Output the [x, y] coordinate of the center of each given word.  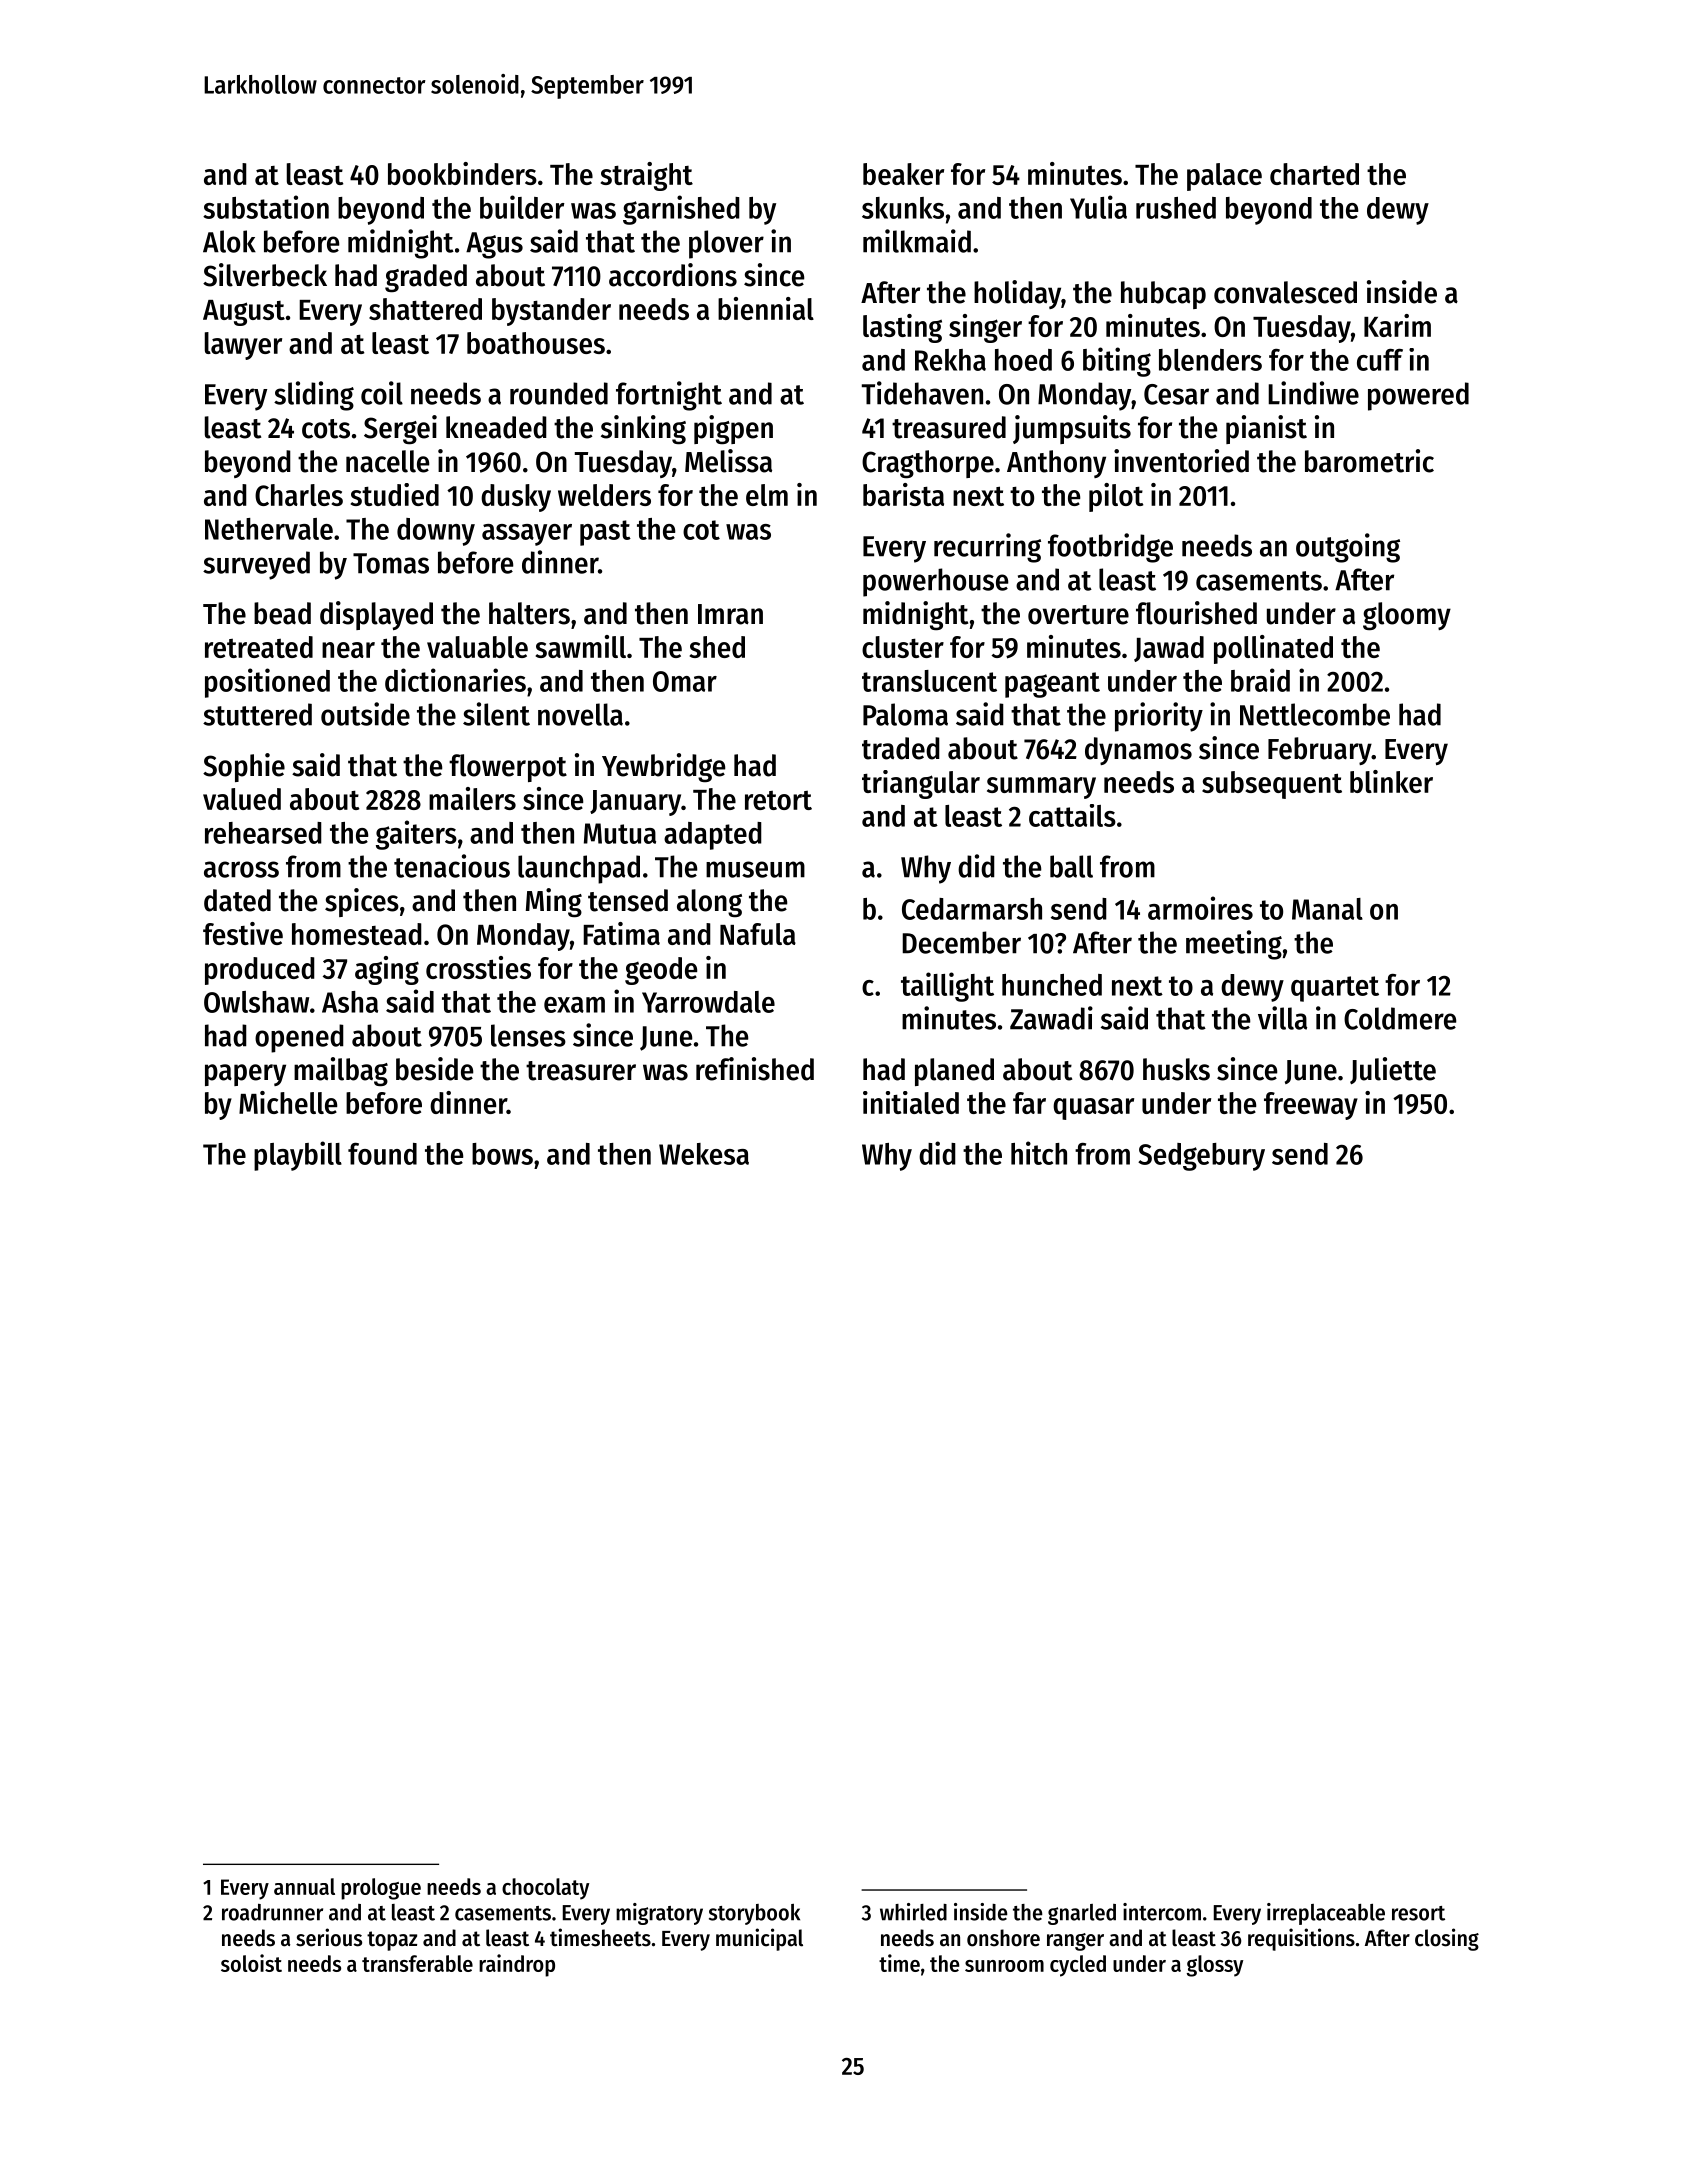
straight [647, 176]
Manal [1327, 909]
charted [1314, 174]
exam [574, 1005]
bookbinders [462, 173]
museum [755, 869]
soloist [251, 1963]
